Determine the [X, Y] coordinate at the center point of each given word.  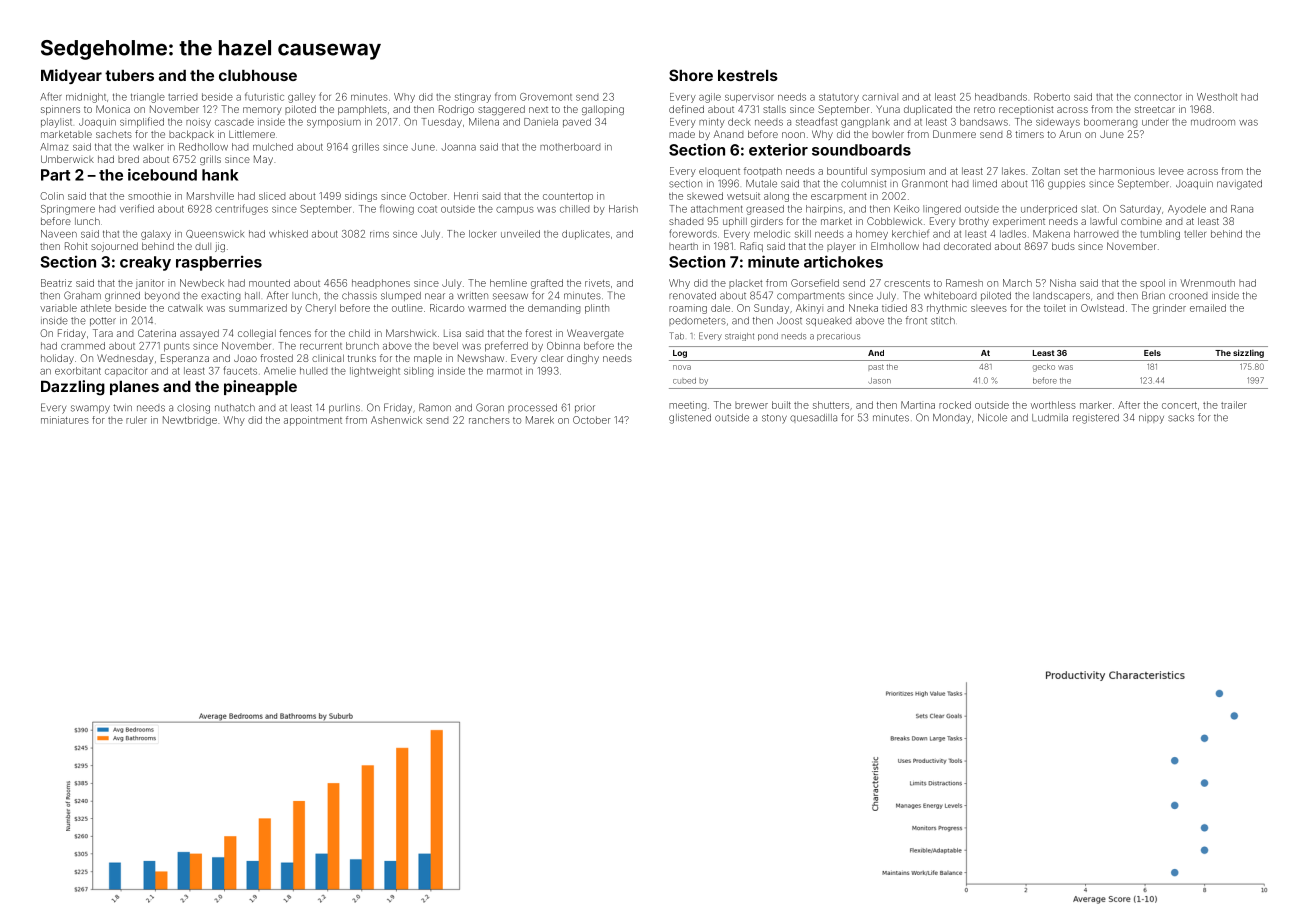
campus [515, 210]
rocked [955, 405]
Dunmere [954, 134]
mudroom [1213, 122]
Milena [484, 122]
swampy [90, 409]
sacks [1181, 418]
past [876, 367]
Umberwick [67, 159]
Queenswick [215, 234]
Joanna [458, 147]
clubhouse [258, 75]
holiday [57, 359]
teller [1195, 234]
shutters [831, 405]
